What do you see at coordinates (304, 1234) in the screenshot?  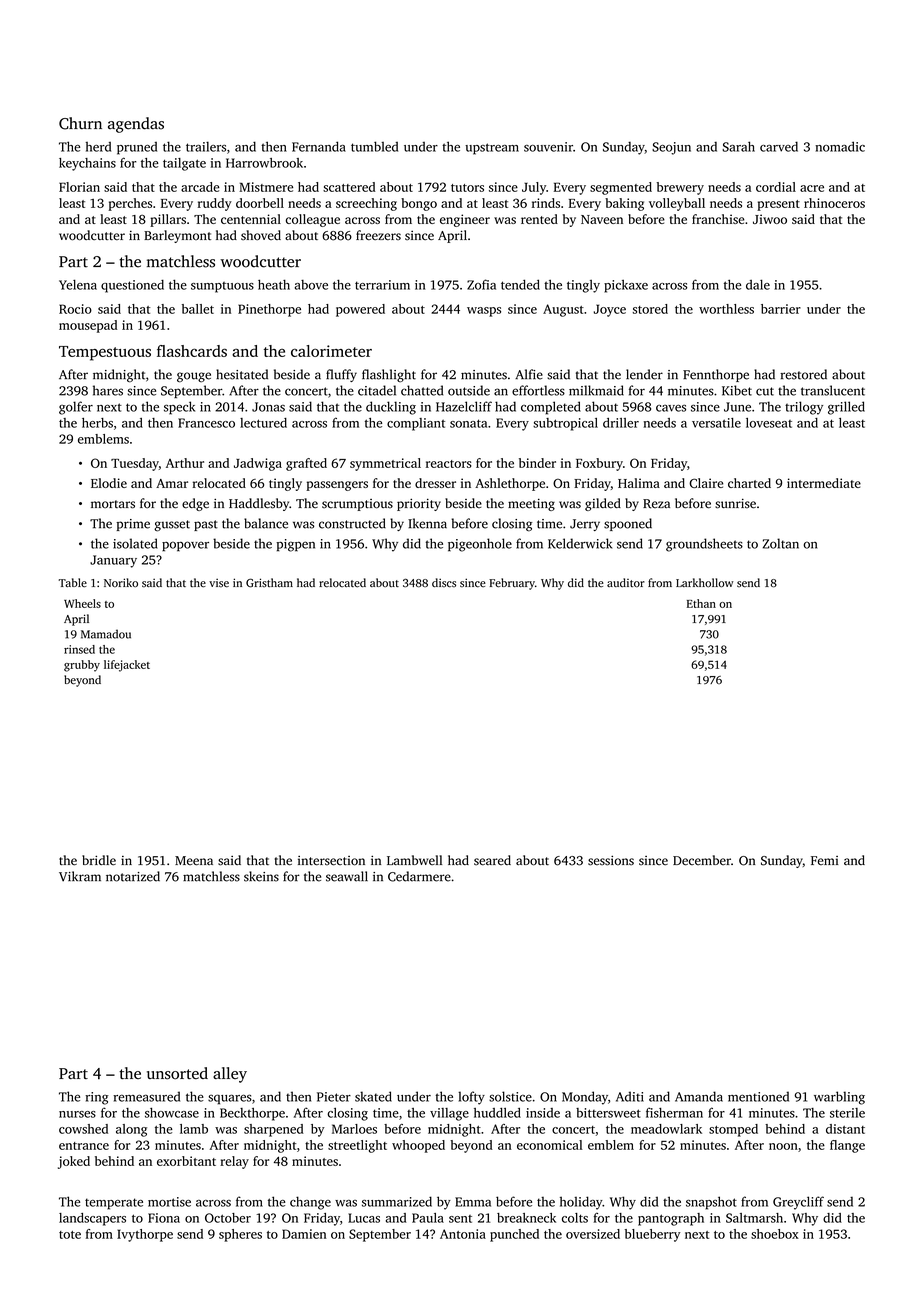 I see `Damien` at bounding box center [304, 1234].
